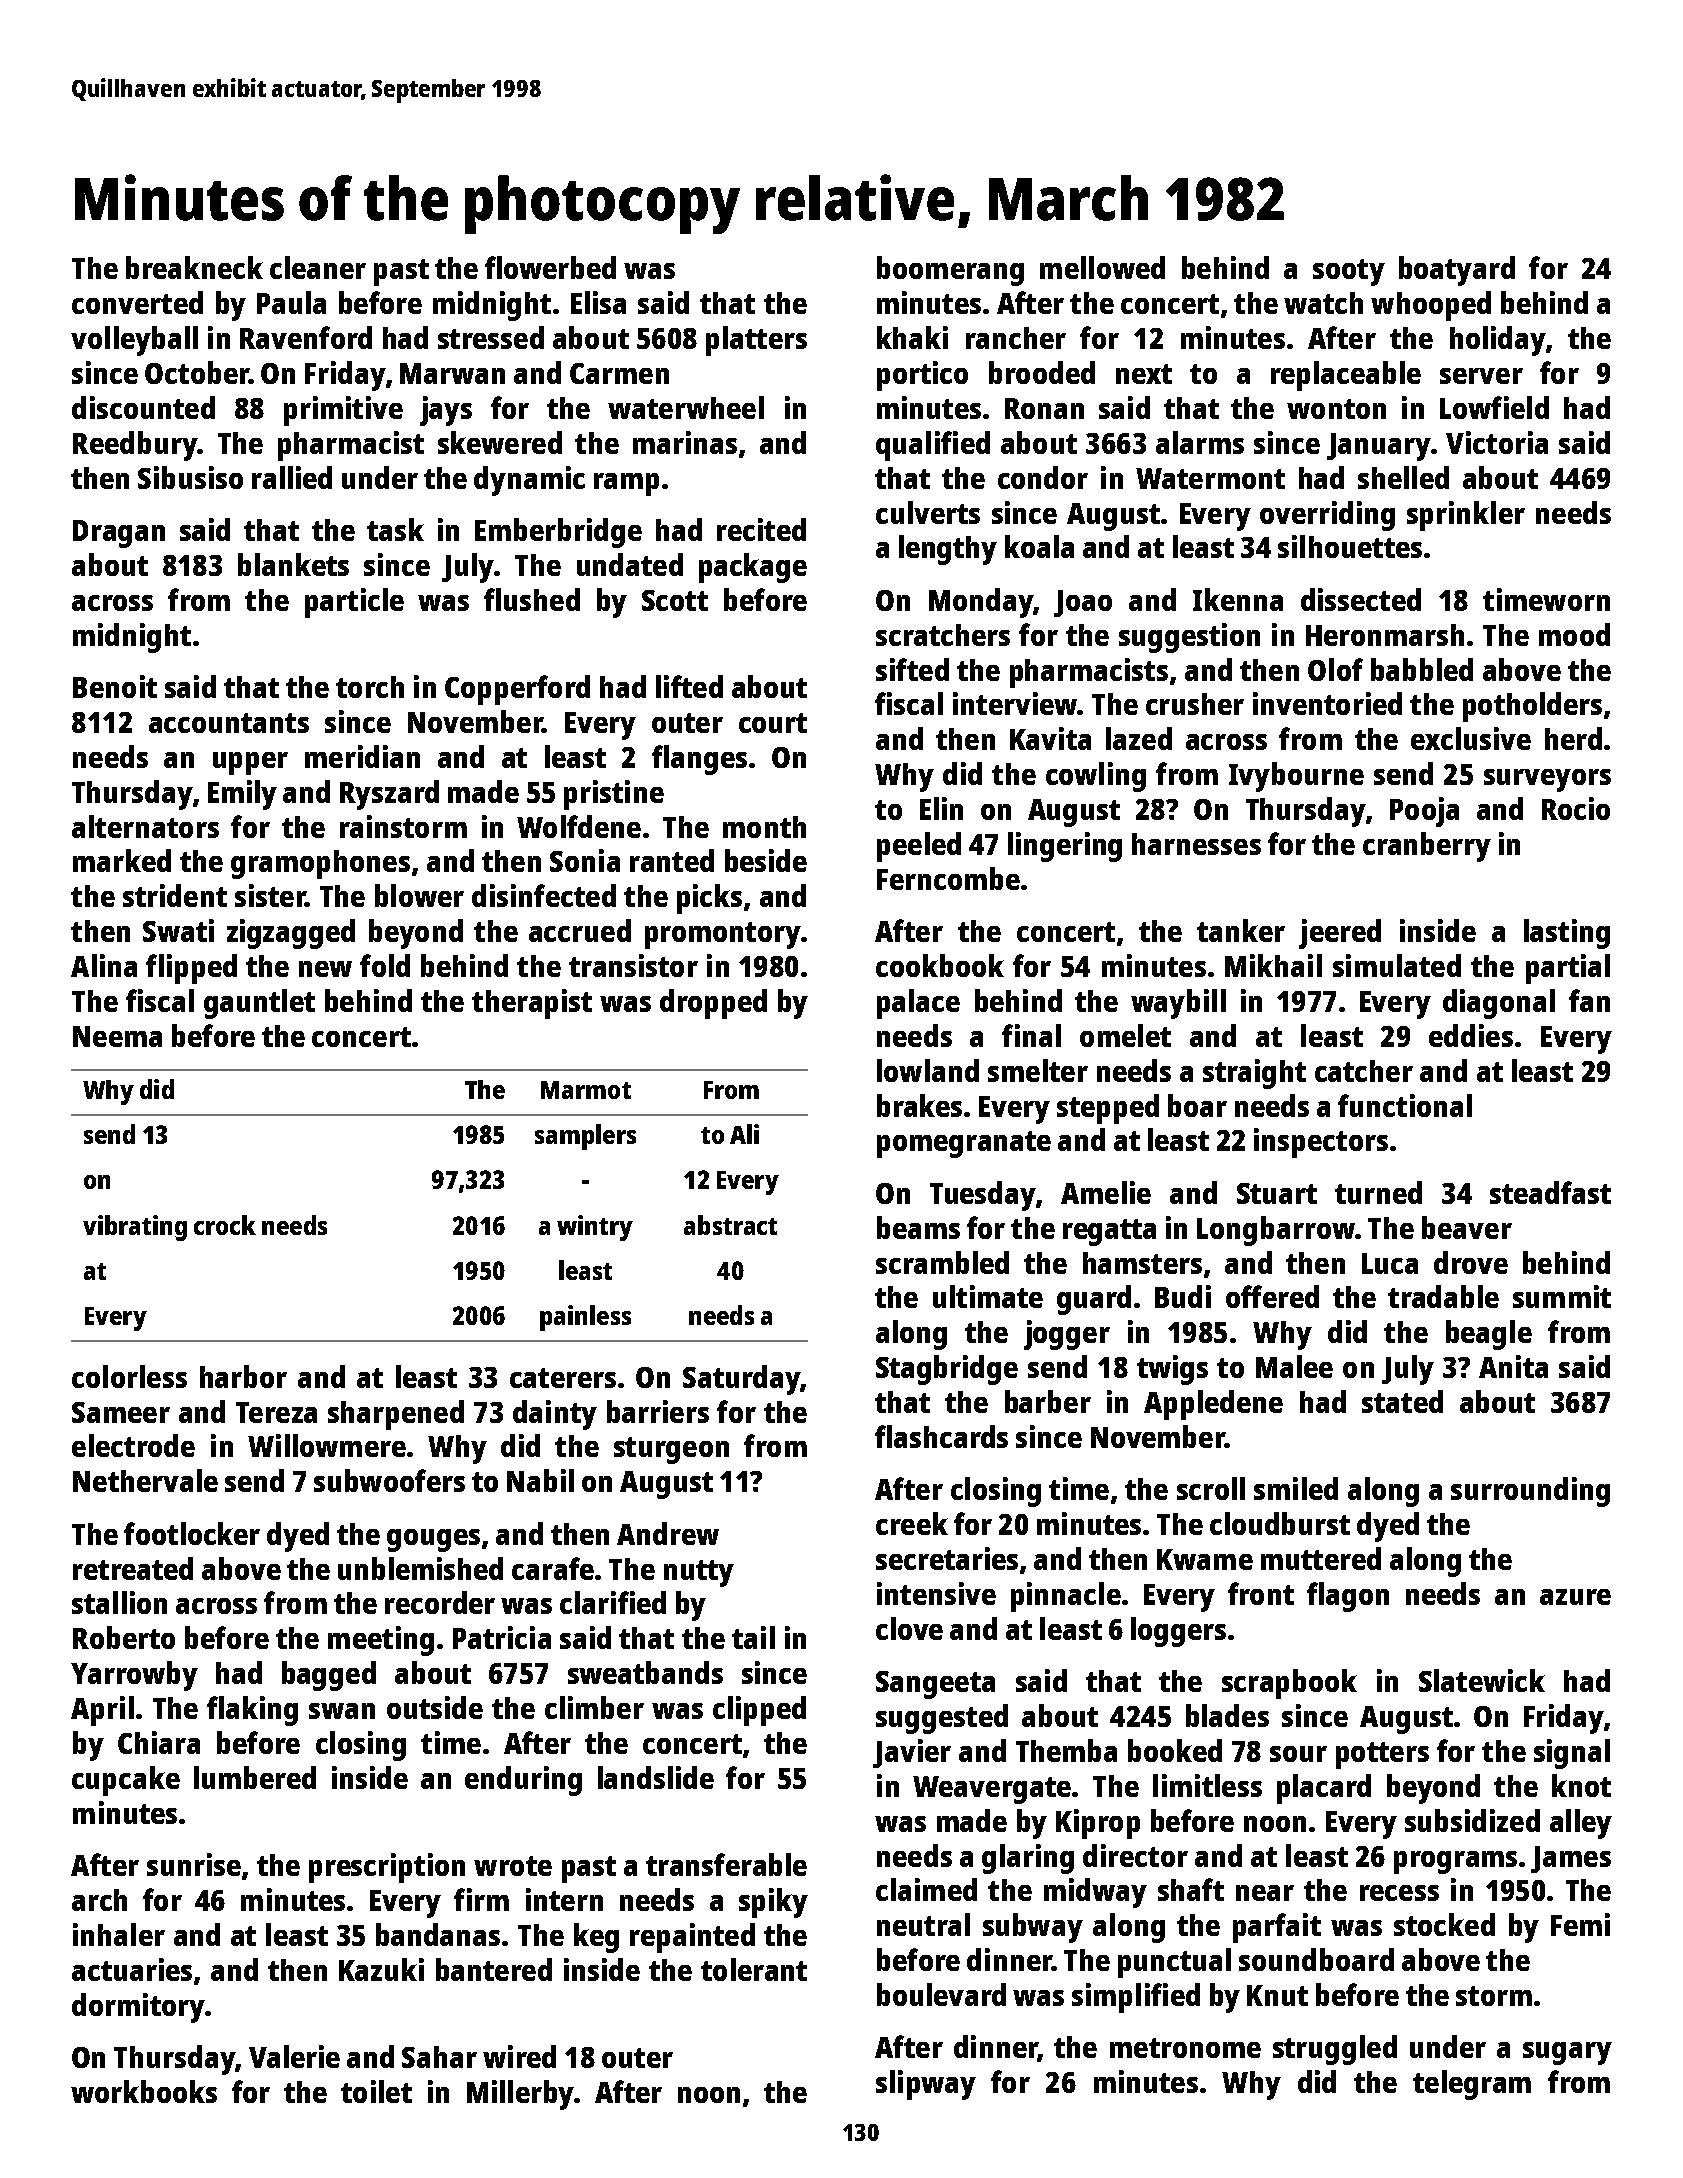  Describe the element at coordinates (1346, 376) in the screenshot. I see `replaceable` at that location.
